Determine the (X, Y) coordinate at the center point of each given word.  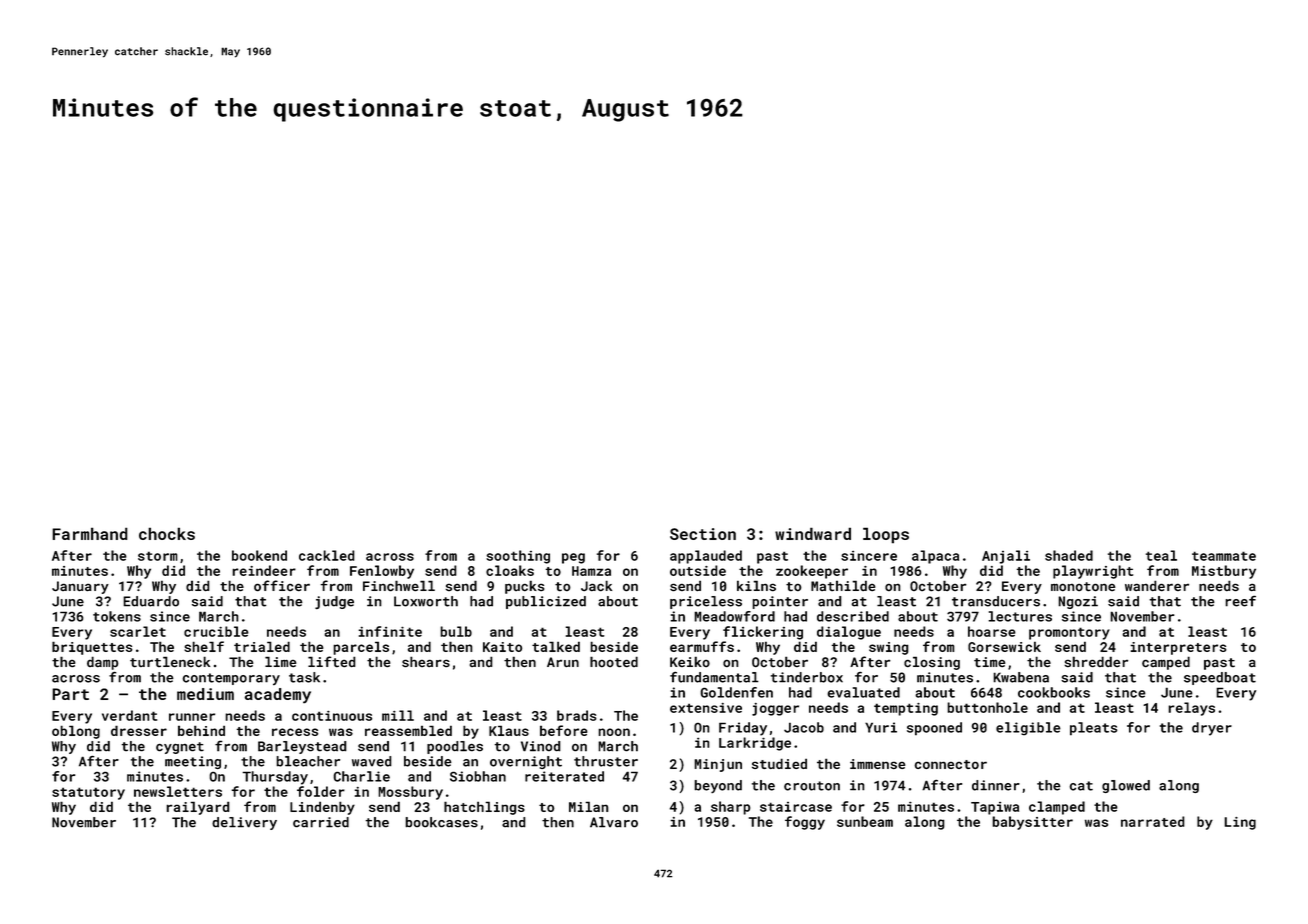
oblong (76, 732)
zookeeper (812, 572)
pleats (1093, 729)
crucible (216, 631)
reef (1240, 601)
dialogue (849, 633)
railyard (198, 808)
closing (932, 663)
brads (577, 715)
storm (158, 556)
